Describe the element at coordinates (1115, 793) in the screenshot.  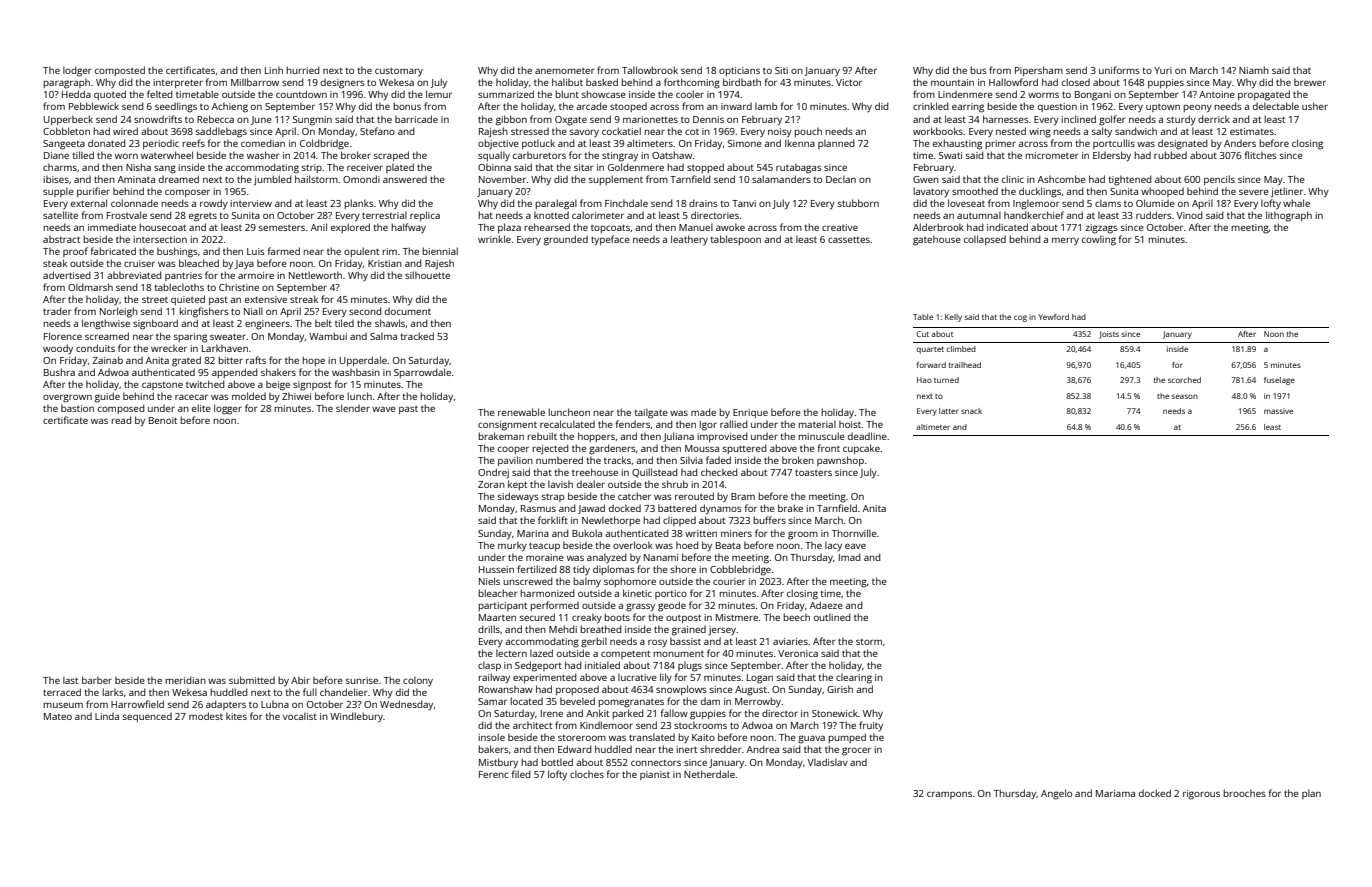
I see `Mariama` at that location.
